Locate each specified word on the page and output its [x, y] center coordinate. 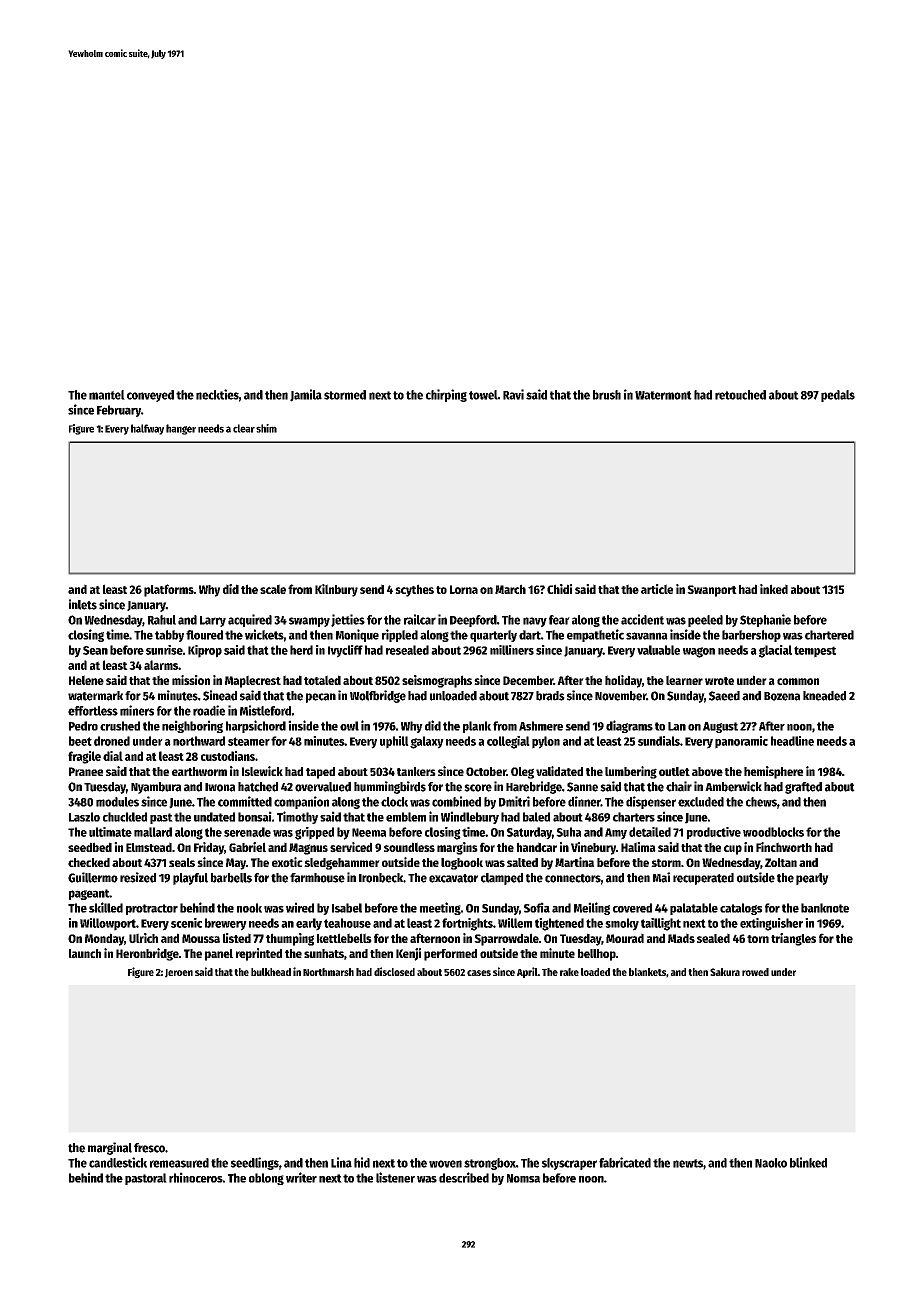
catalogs [741, 909]
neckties [217, 394]
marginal [110, 1148]
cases [479, 973]
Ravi [513, 394]
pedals [838, 396]
